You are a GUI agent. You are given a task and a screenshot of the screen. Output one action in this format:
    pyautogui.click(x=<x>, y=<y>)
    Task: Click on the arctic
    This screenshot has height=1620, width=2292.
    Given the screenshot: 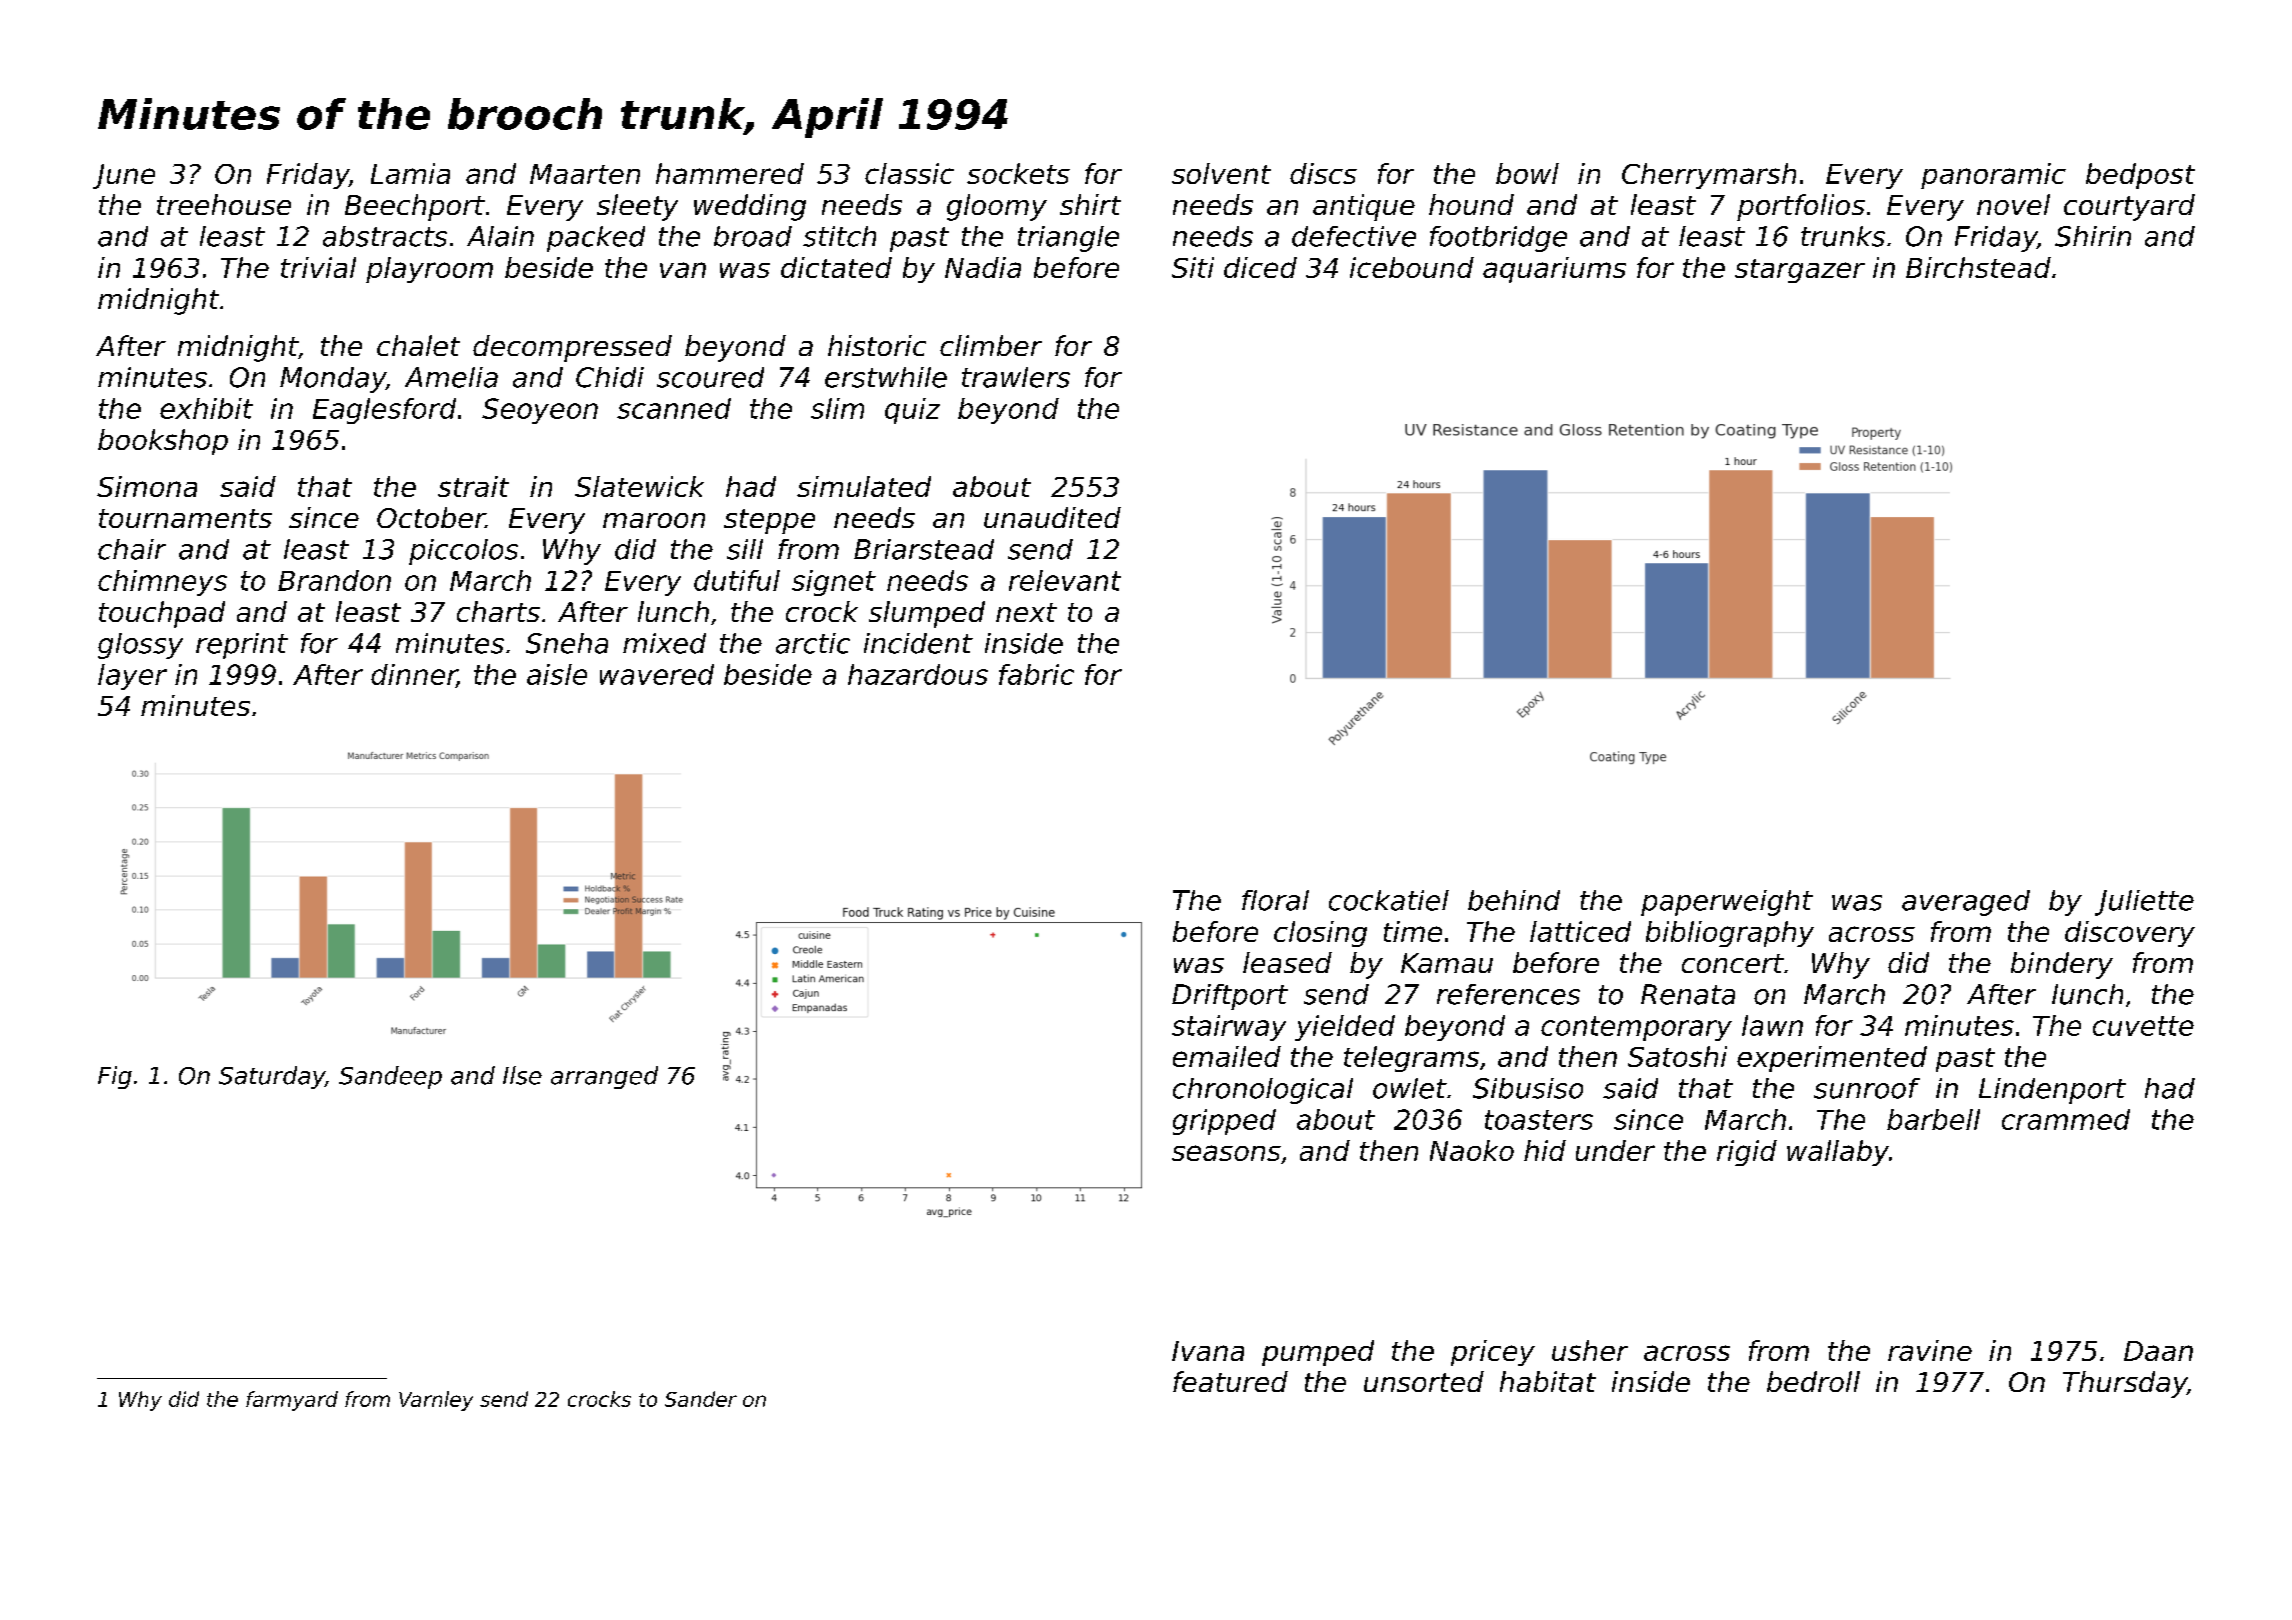 What is the action you would take?
    pyautogui.click(x=813, y=643)
